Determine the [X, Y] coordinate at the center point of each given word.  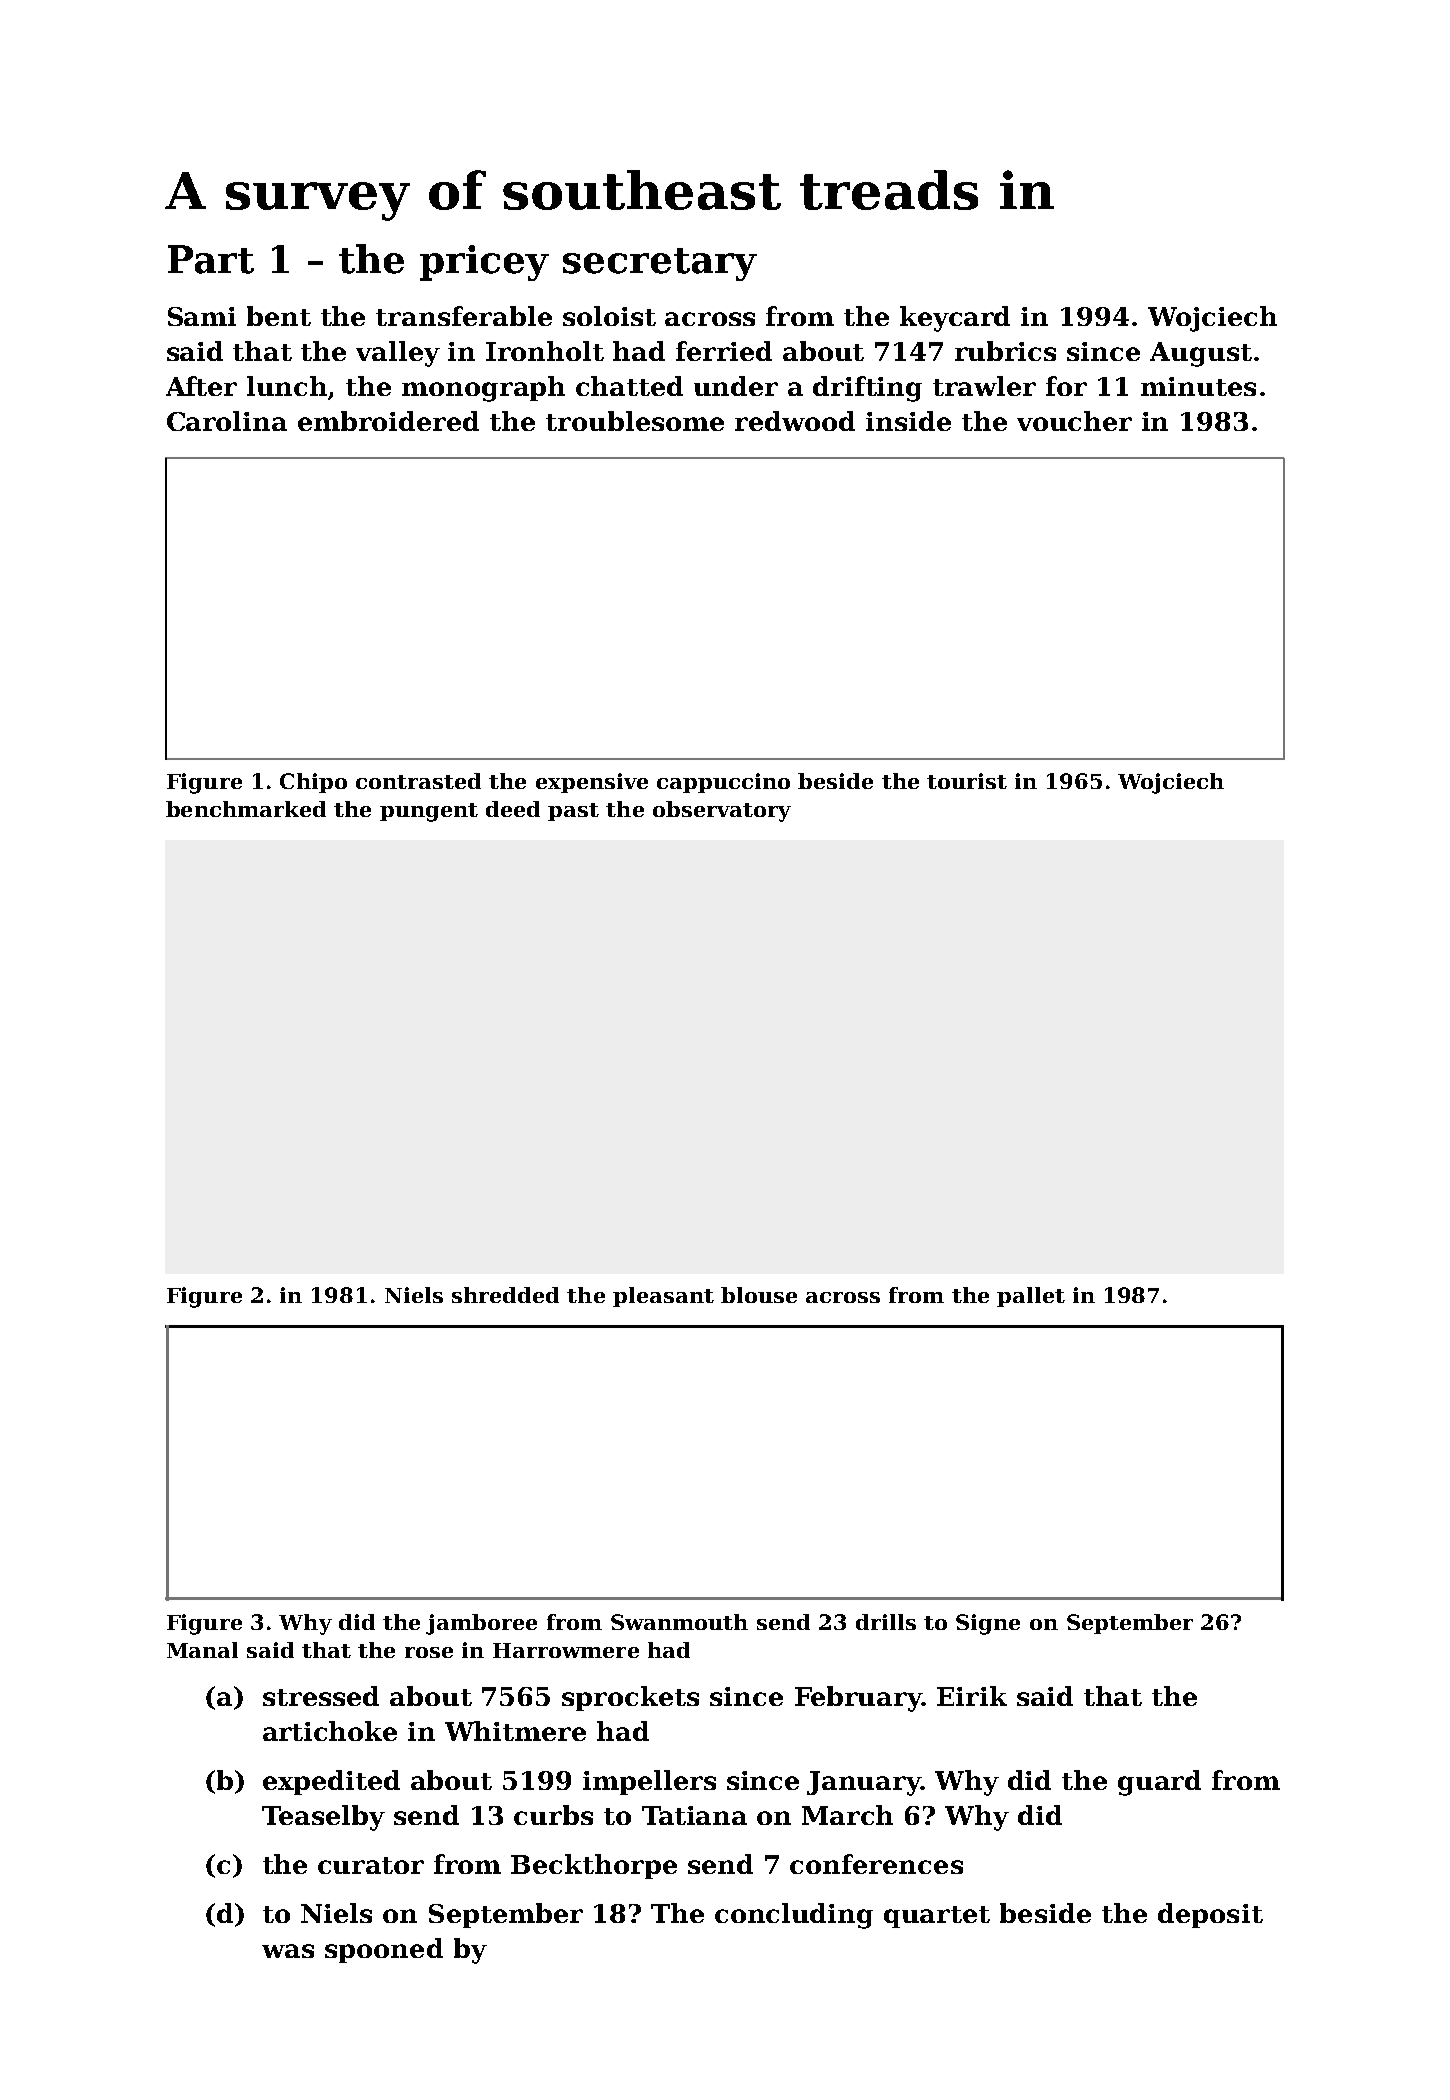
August [1201, 354]
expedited [331, 1782]
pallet [1031, 1297]
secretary [660, 264]
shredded [505, 1295]
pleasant [663, 1297]
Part [211, 259]
